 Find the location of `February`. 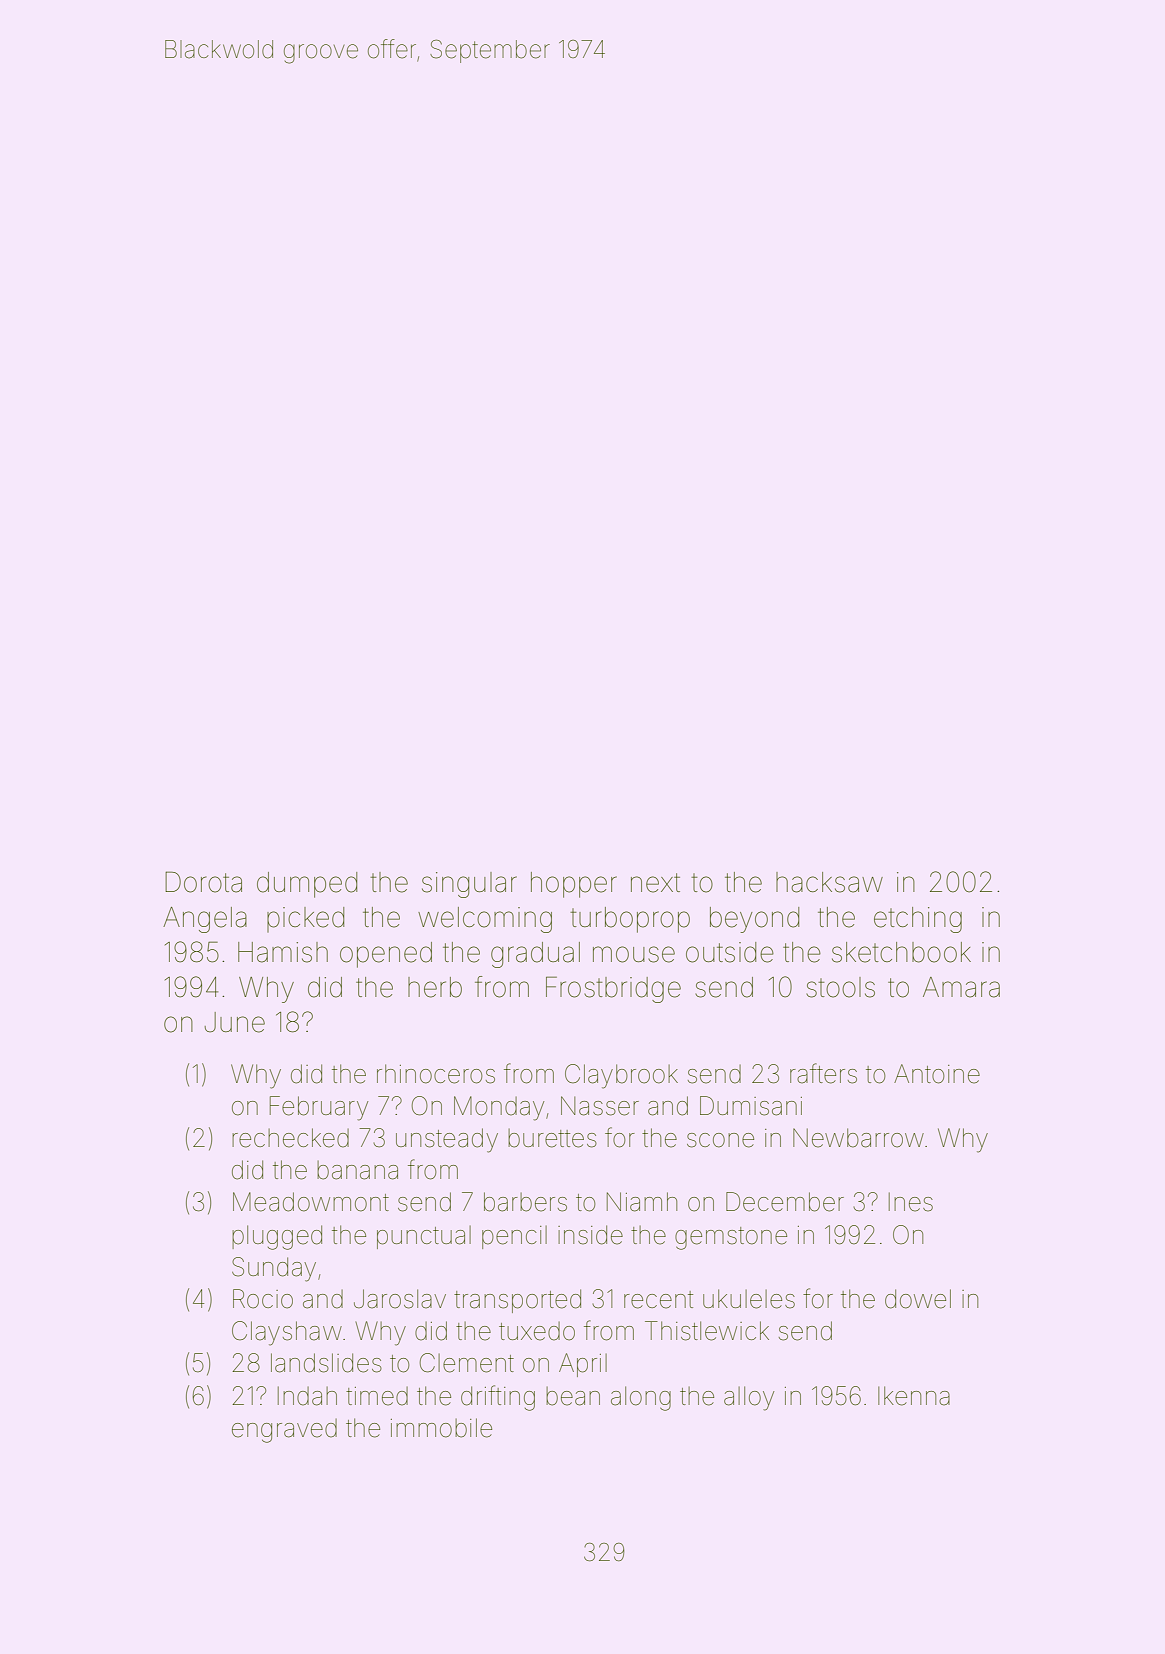

February is located at coordinates (319, 1108).
